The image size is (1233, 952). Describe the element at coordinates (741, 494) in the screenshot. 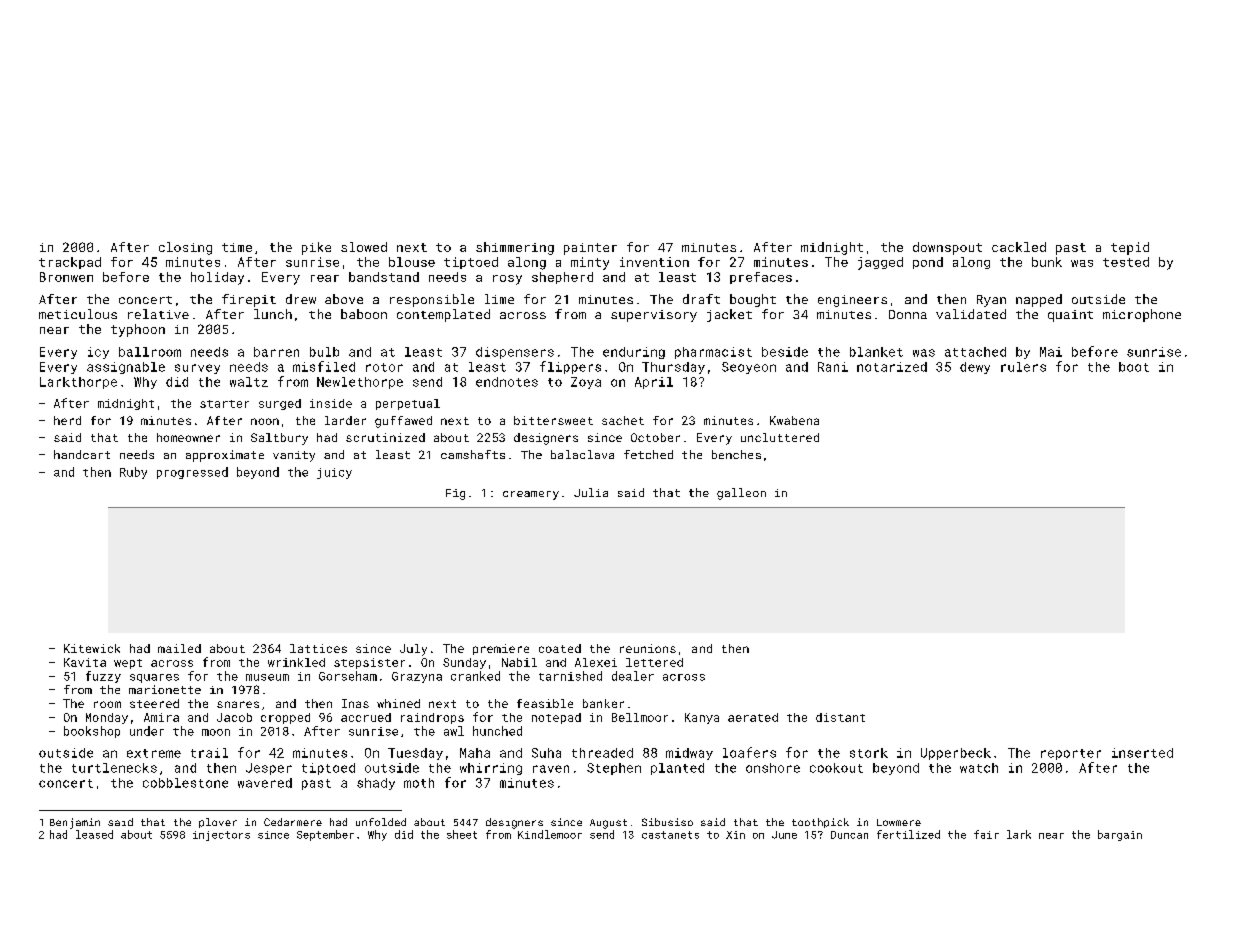

I see `galleon` at that location.
